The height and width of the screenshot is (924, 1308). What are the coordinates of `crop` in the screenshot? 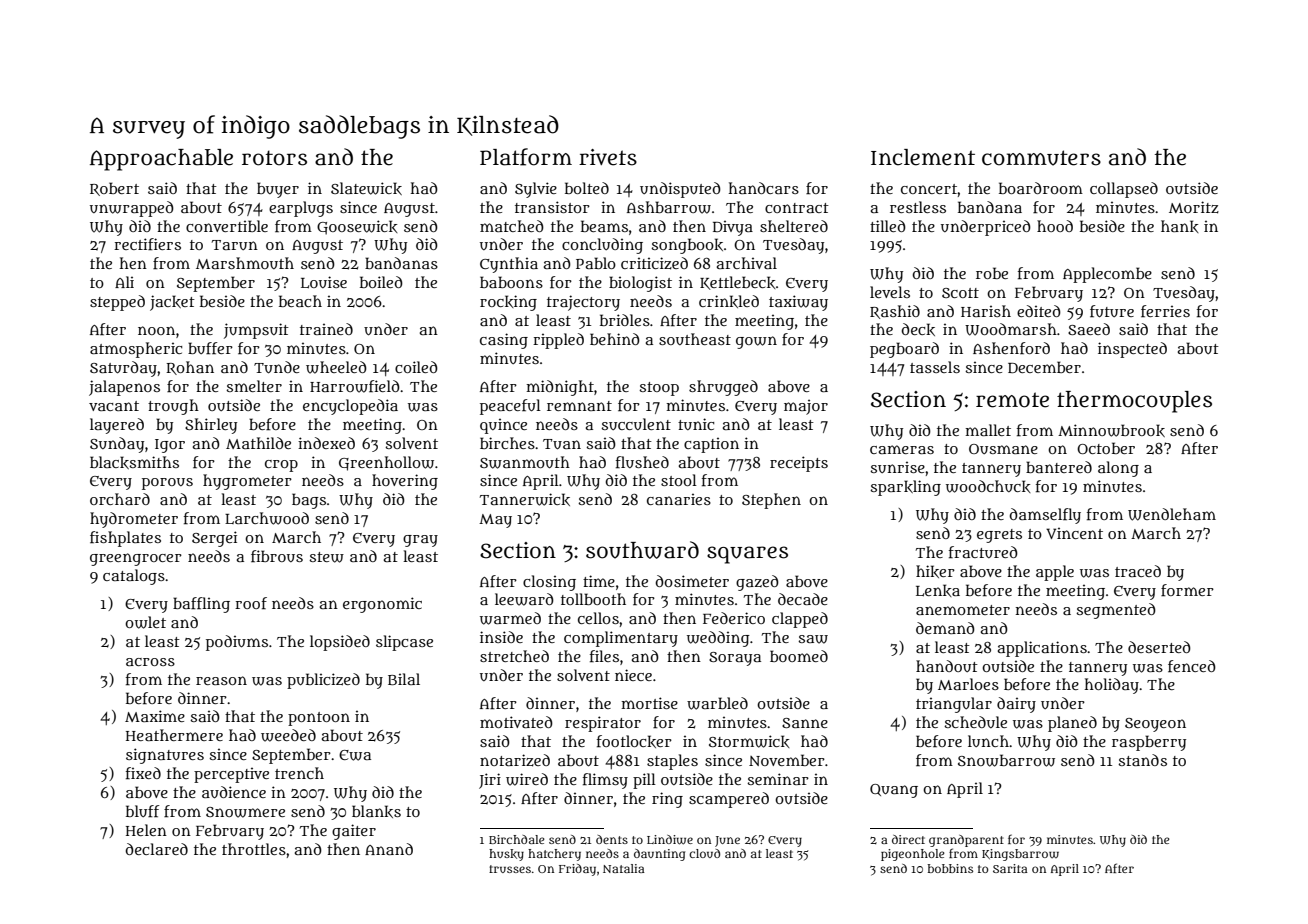 It's located at (281, 466).
